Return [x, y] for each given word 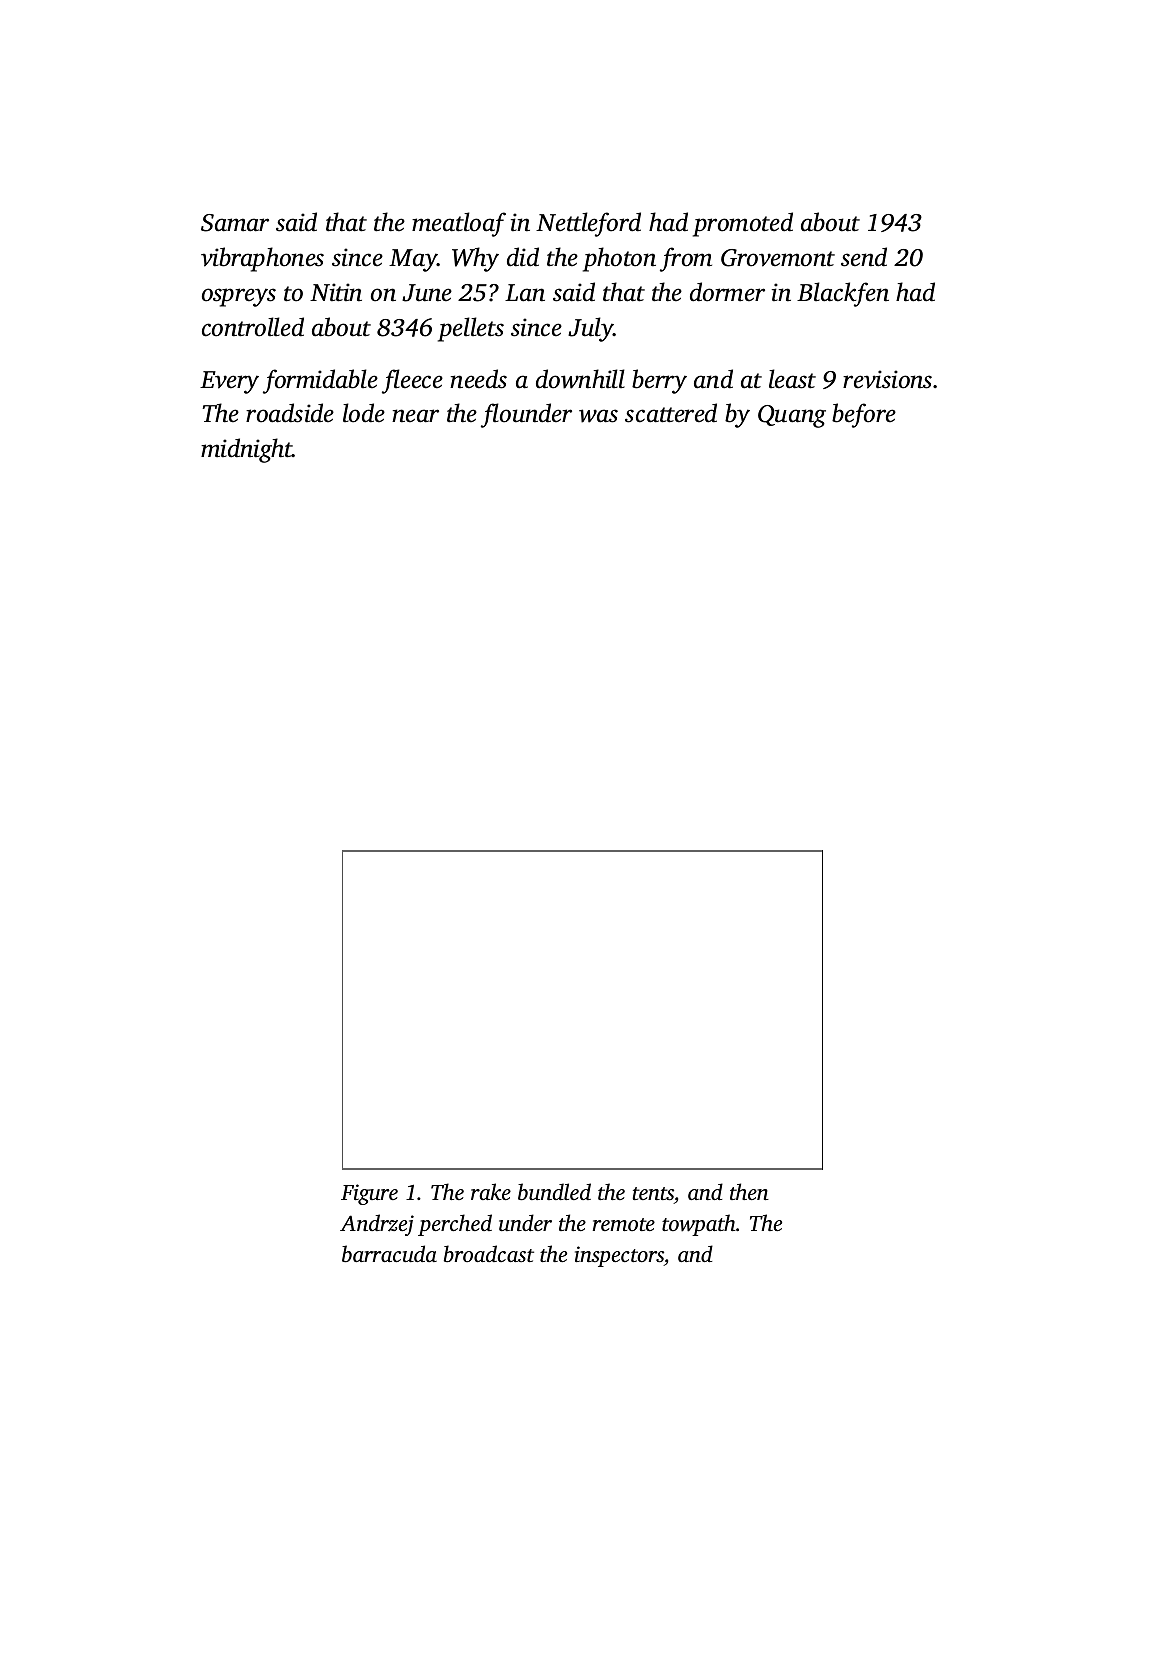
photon [619, 259]
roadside [290, 413]
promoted [743, 224]
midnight [246, 450]
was [598, 416]
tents [653, 1193]
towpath [699, 1225]
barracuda [389, 1253]
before [864, 415]
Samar [235, 223]
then [749, 1191]
